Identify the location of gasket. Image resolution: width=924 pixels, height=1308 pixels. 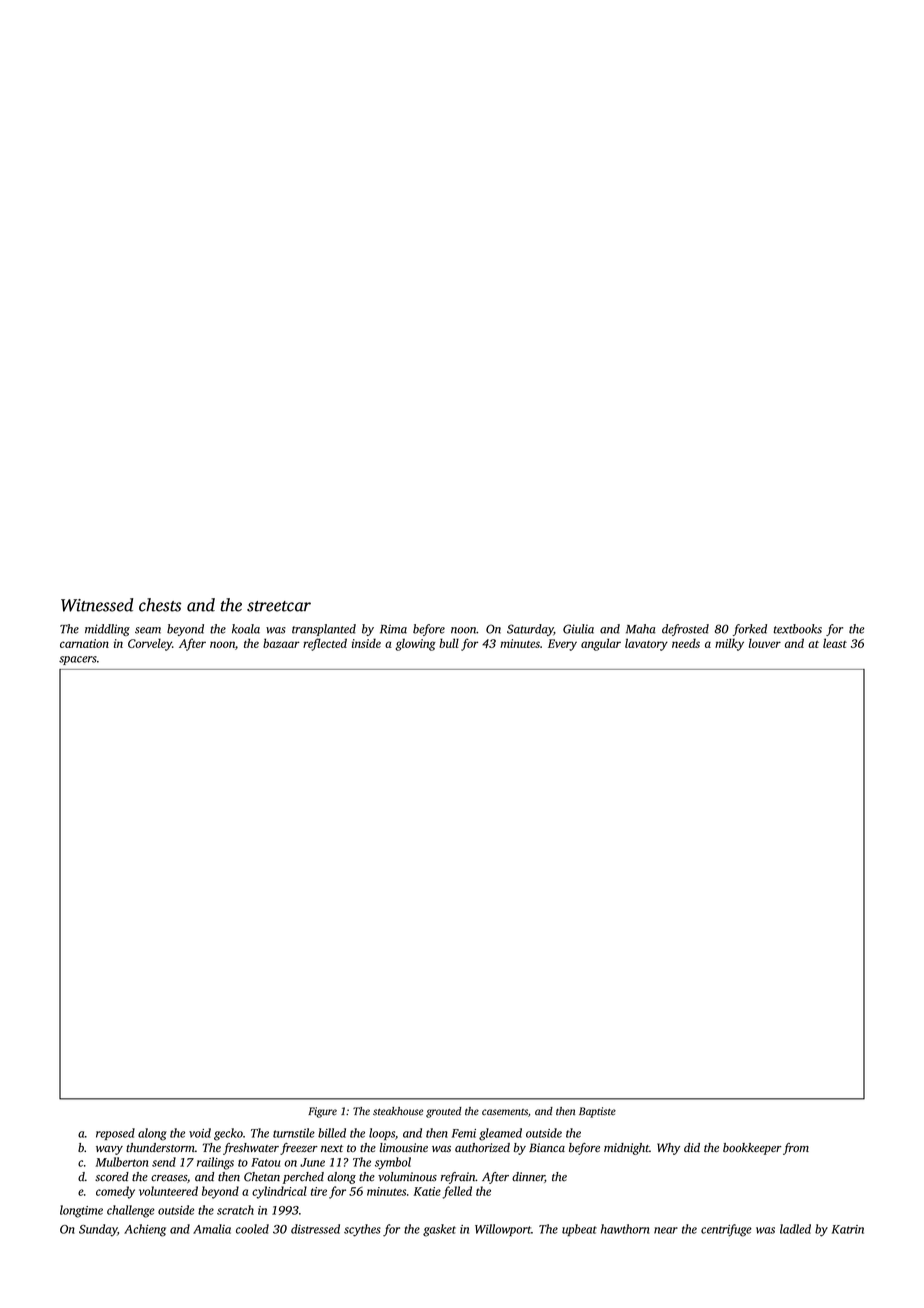
(439, 1230).
